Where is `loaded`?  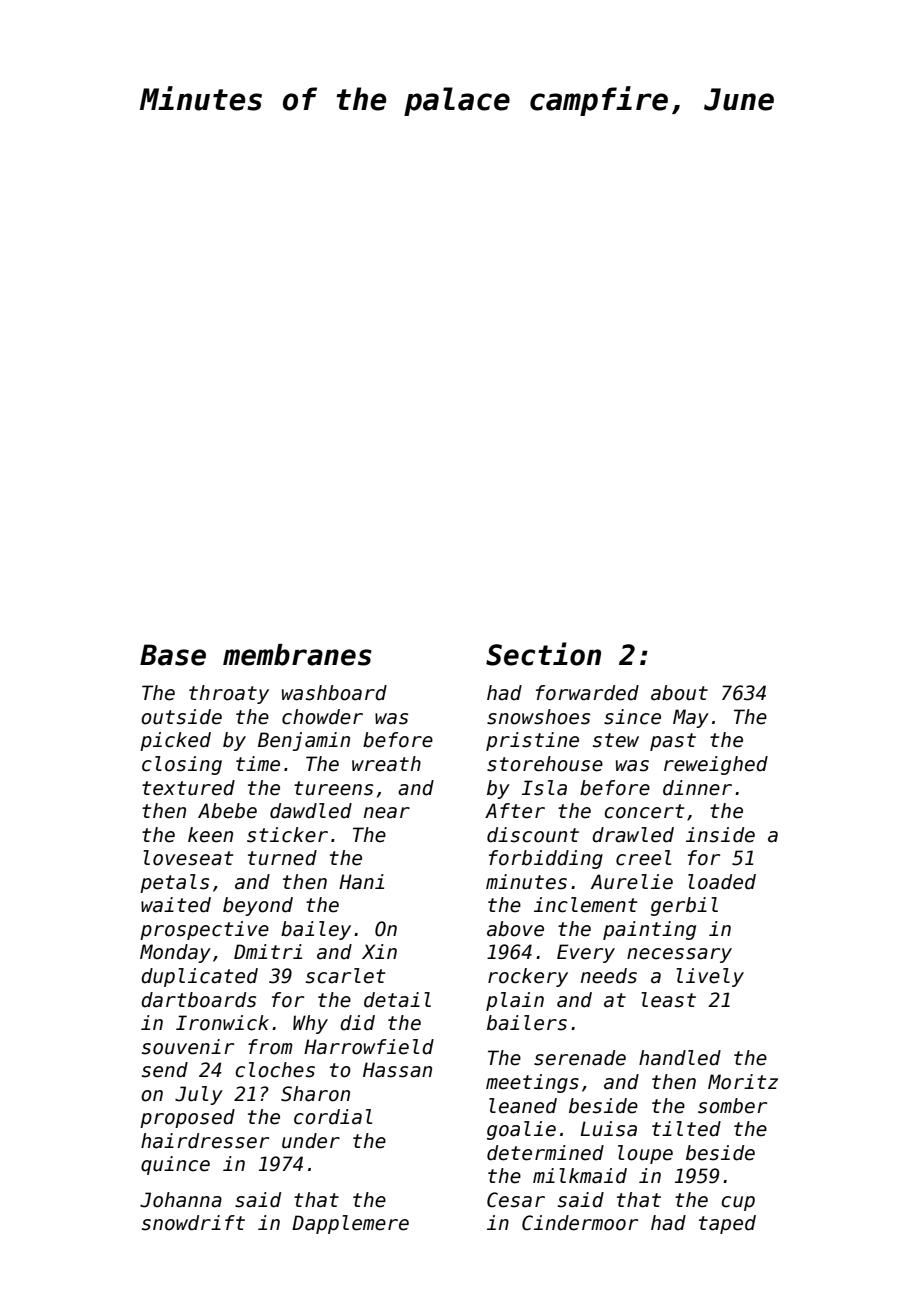 loaded is located at coordinates (722, 882).
